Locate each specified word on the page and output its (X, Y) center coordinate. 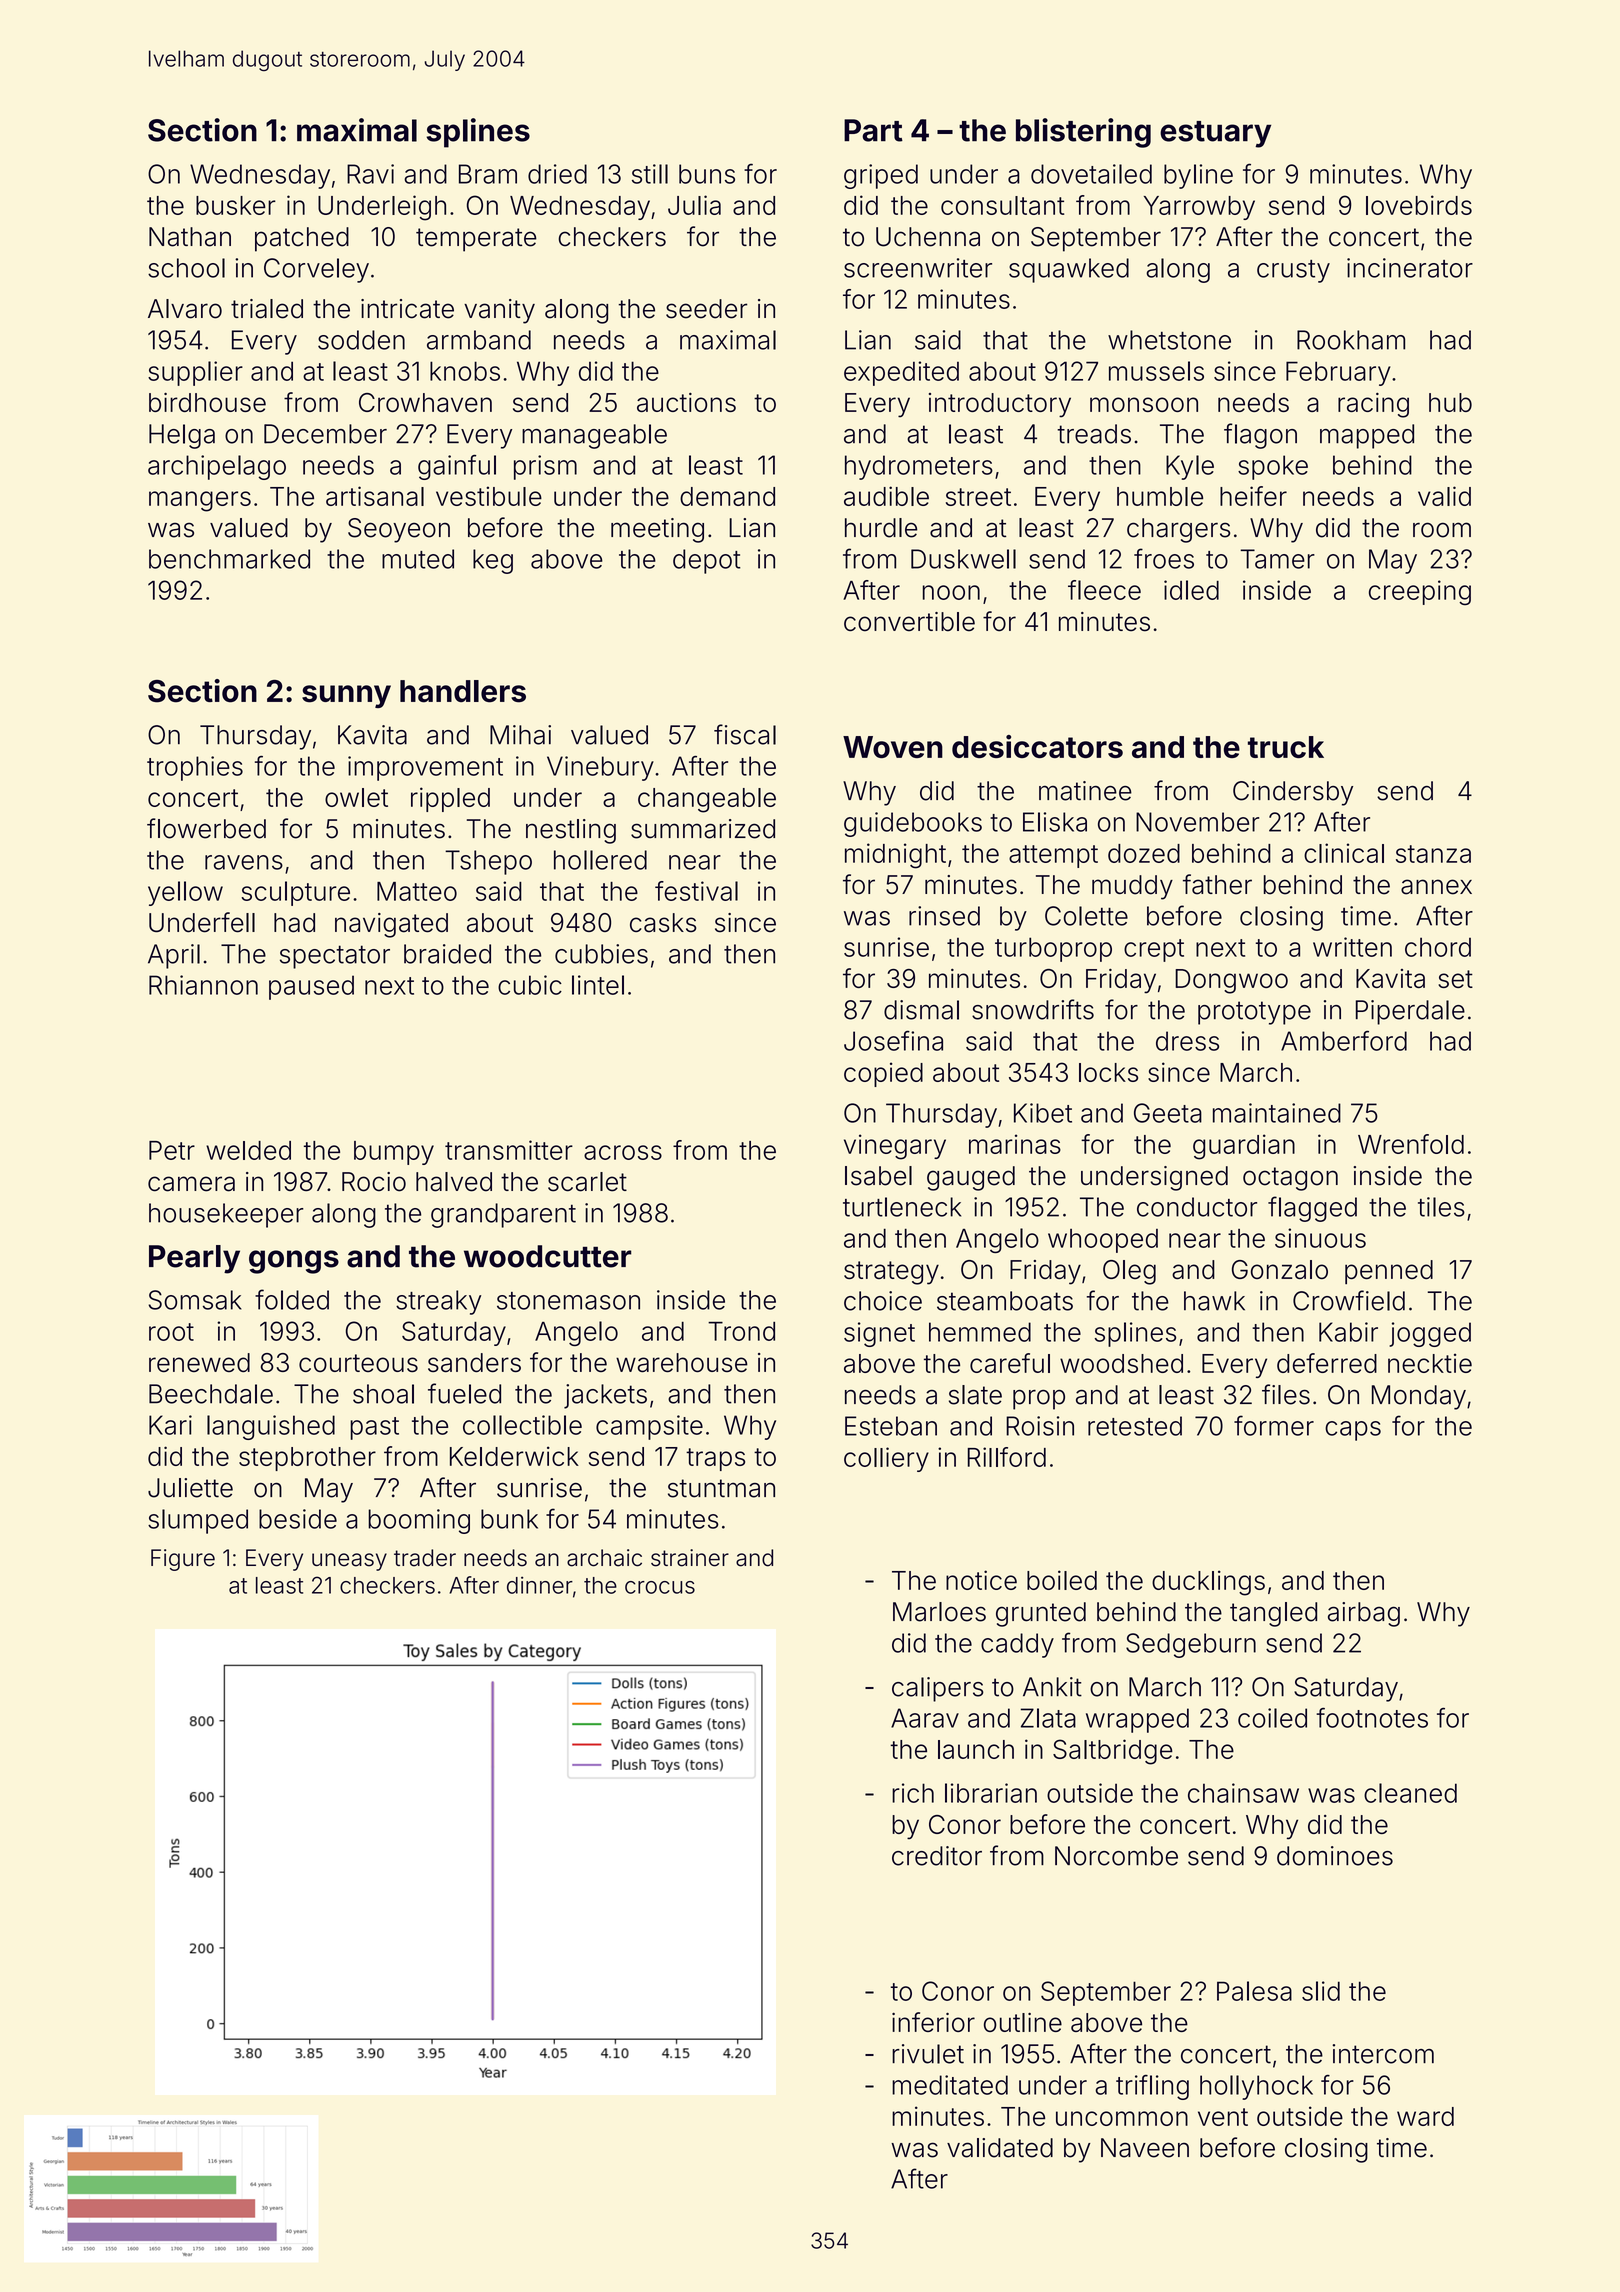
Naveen (1145, 2148)
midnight (895, 856)
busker (236, 205)
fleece (1104, 590)
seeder (706, 309)
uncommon (1122, 2118)
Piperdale (1410, 1012)
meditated (950, 2085)
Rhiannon (203, 985)
